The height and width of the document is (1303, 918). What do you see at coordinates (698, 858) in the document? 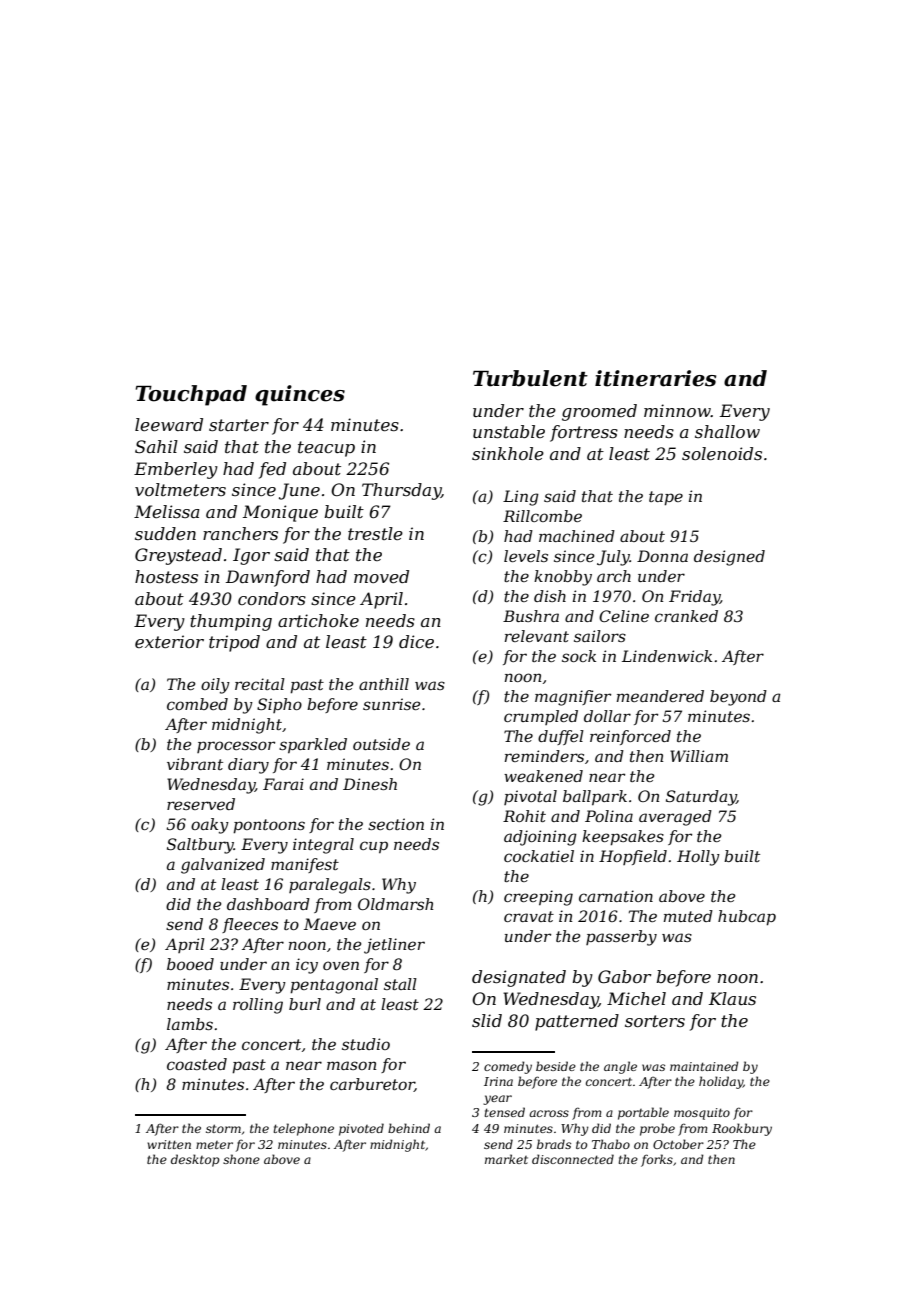
I see `Holly` at bounding box center [698, 858].
